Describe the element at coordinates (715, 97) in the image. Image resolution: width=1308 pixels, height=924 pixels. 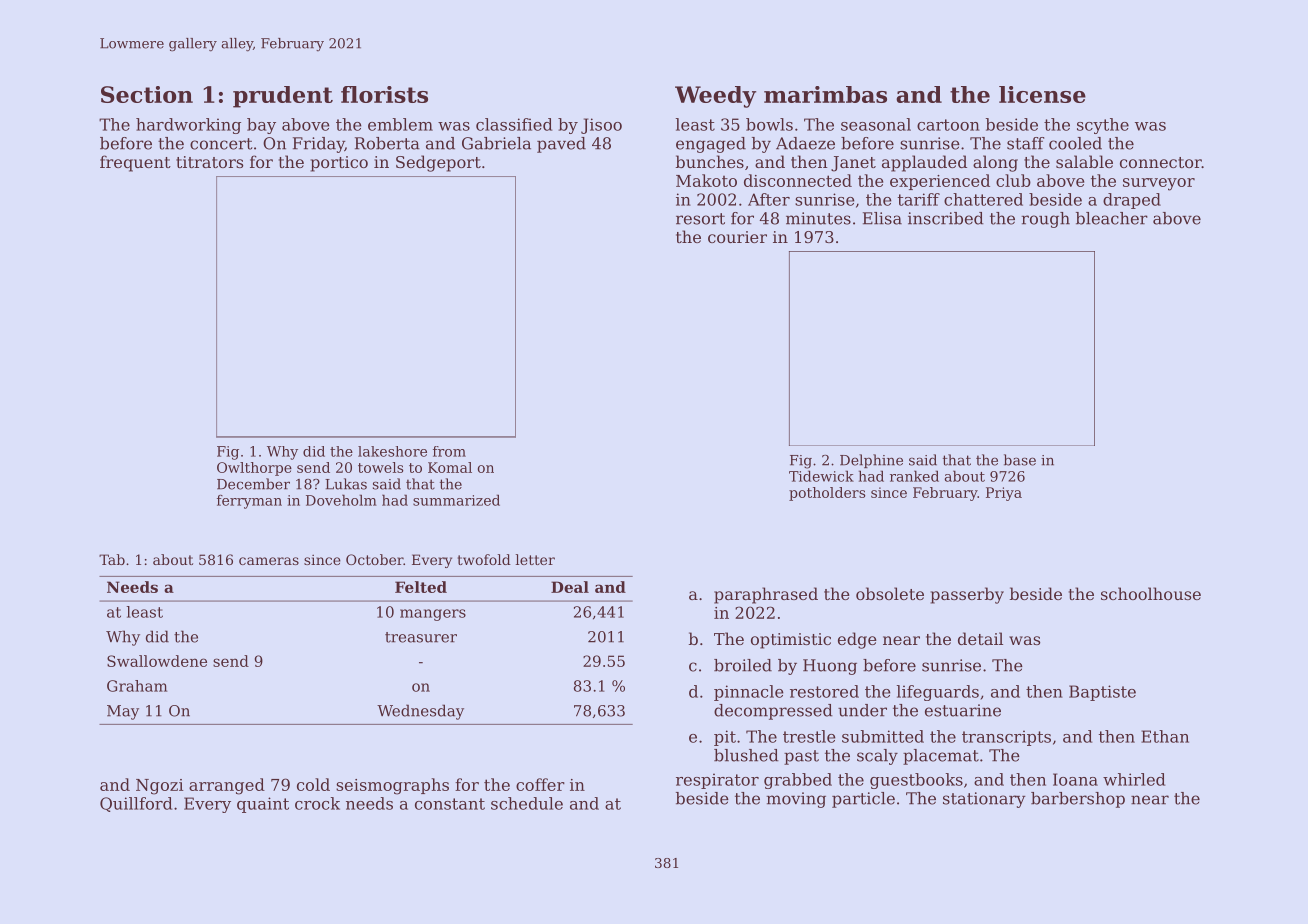
I see `Weedy` at that location.
